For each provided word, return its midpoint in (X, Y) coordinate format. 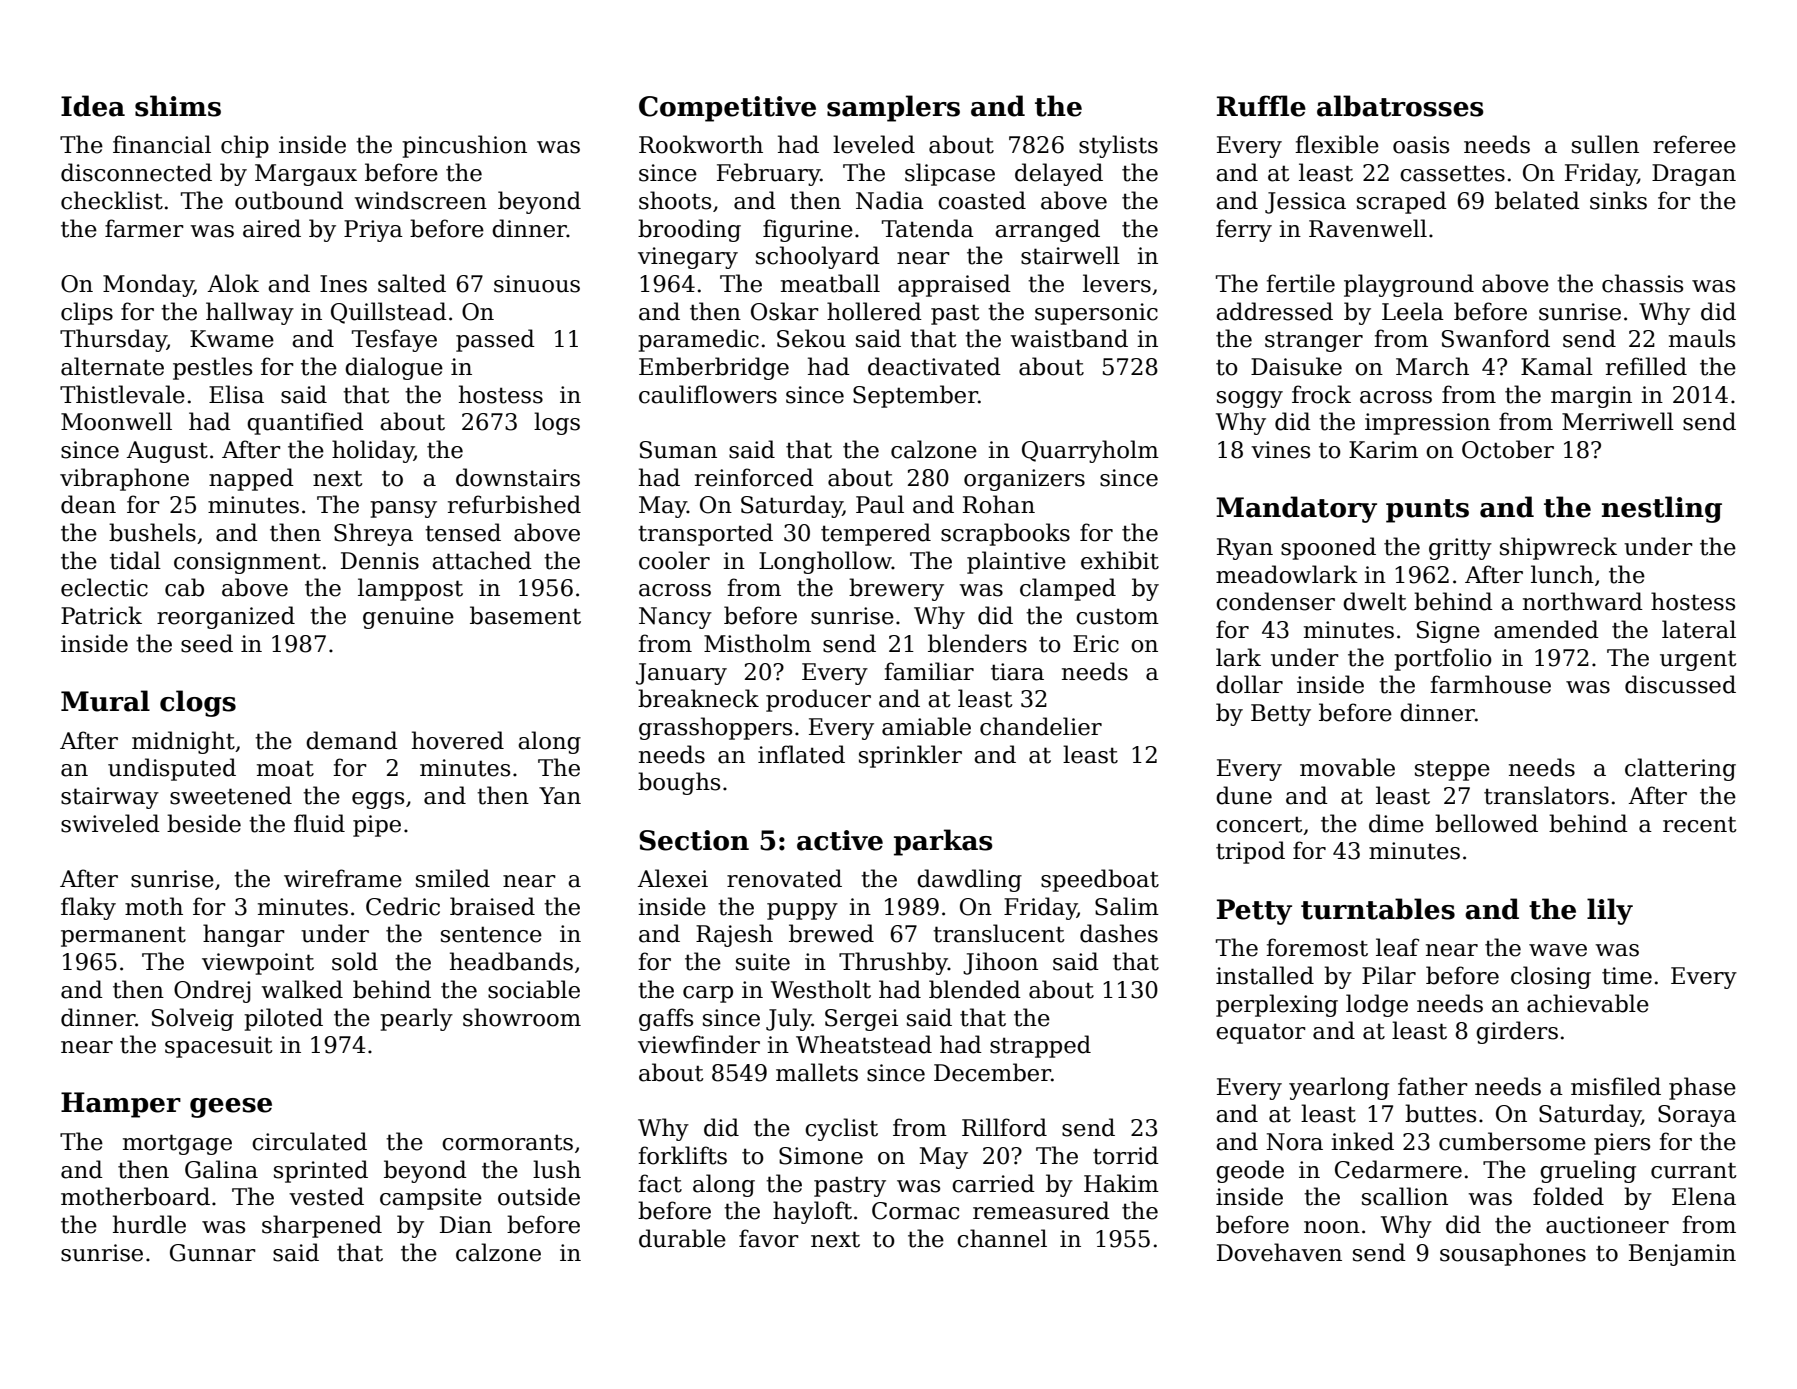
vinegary (688, 258)
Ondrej (212, 991)
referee (1694, 144)
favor (769, 1238)
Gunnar (213, 1253)
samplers (893, 108)
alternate (112, 366)
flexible (1337, 144)
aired (272, 228)
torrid (1126, 1155)
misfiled (1616, 1086)
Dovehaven (1279, 1252)
